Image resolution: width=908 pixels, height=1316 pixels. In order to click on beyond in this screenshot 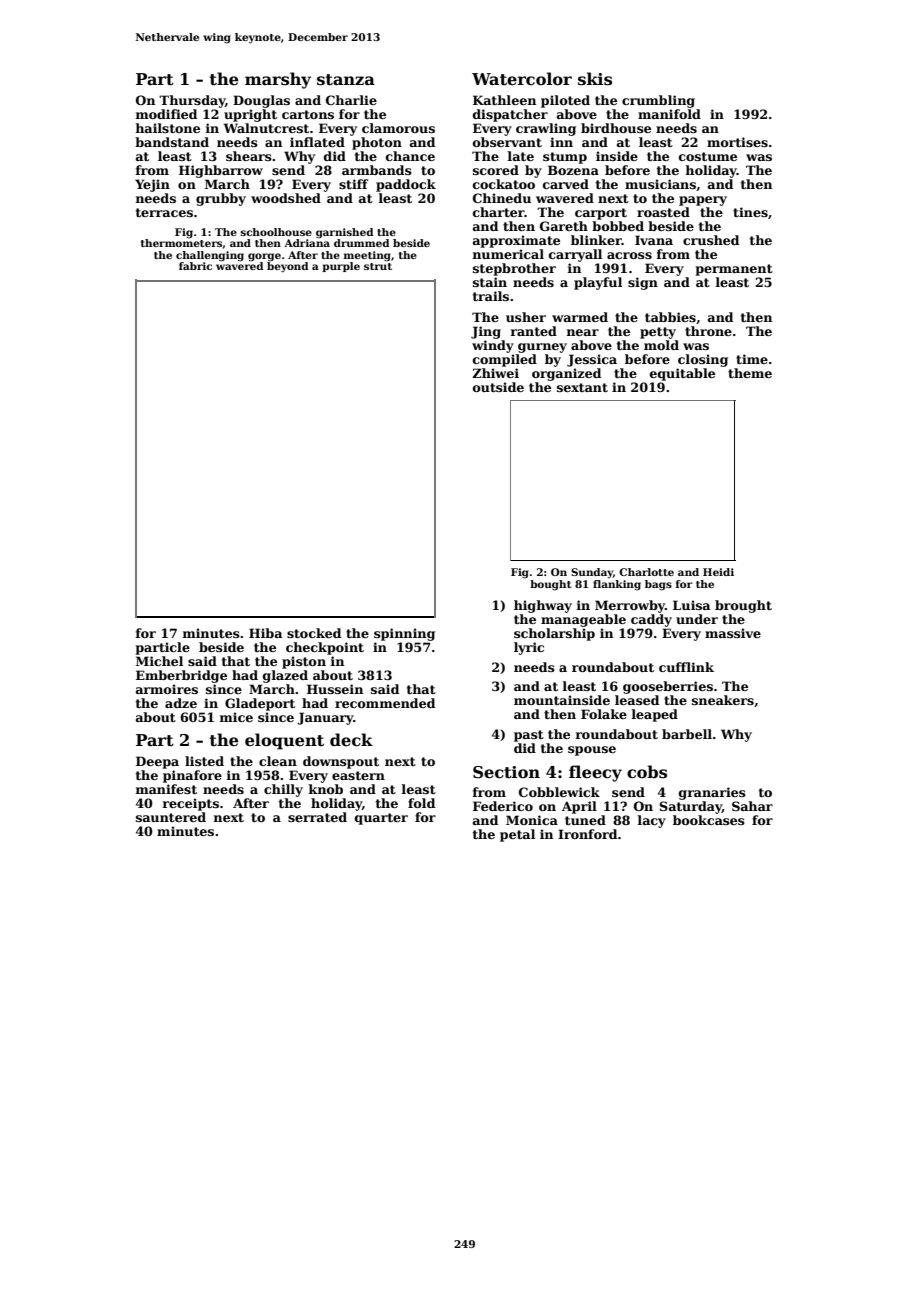, I will do `click(287, 267)`.
